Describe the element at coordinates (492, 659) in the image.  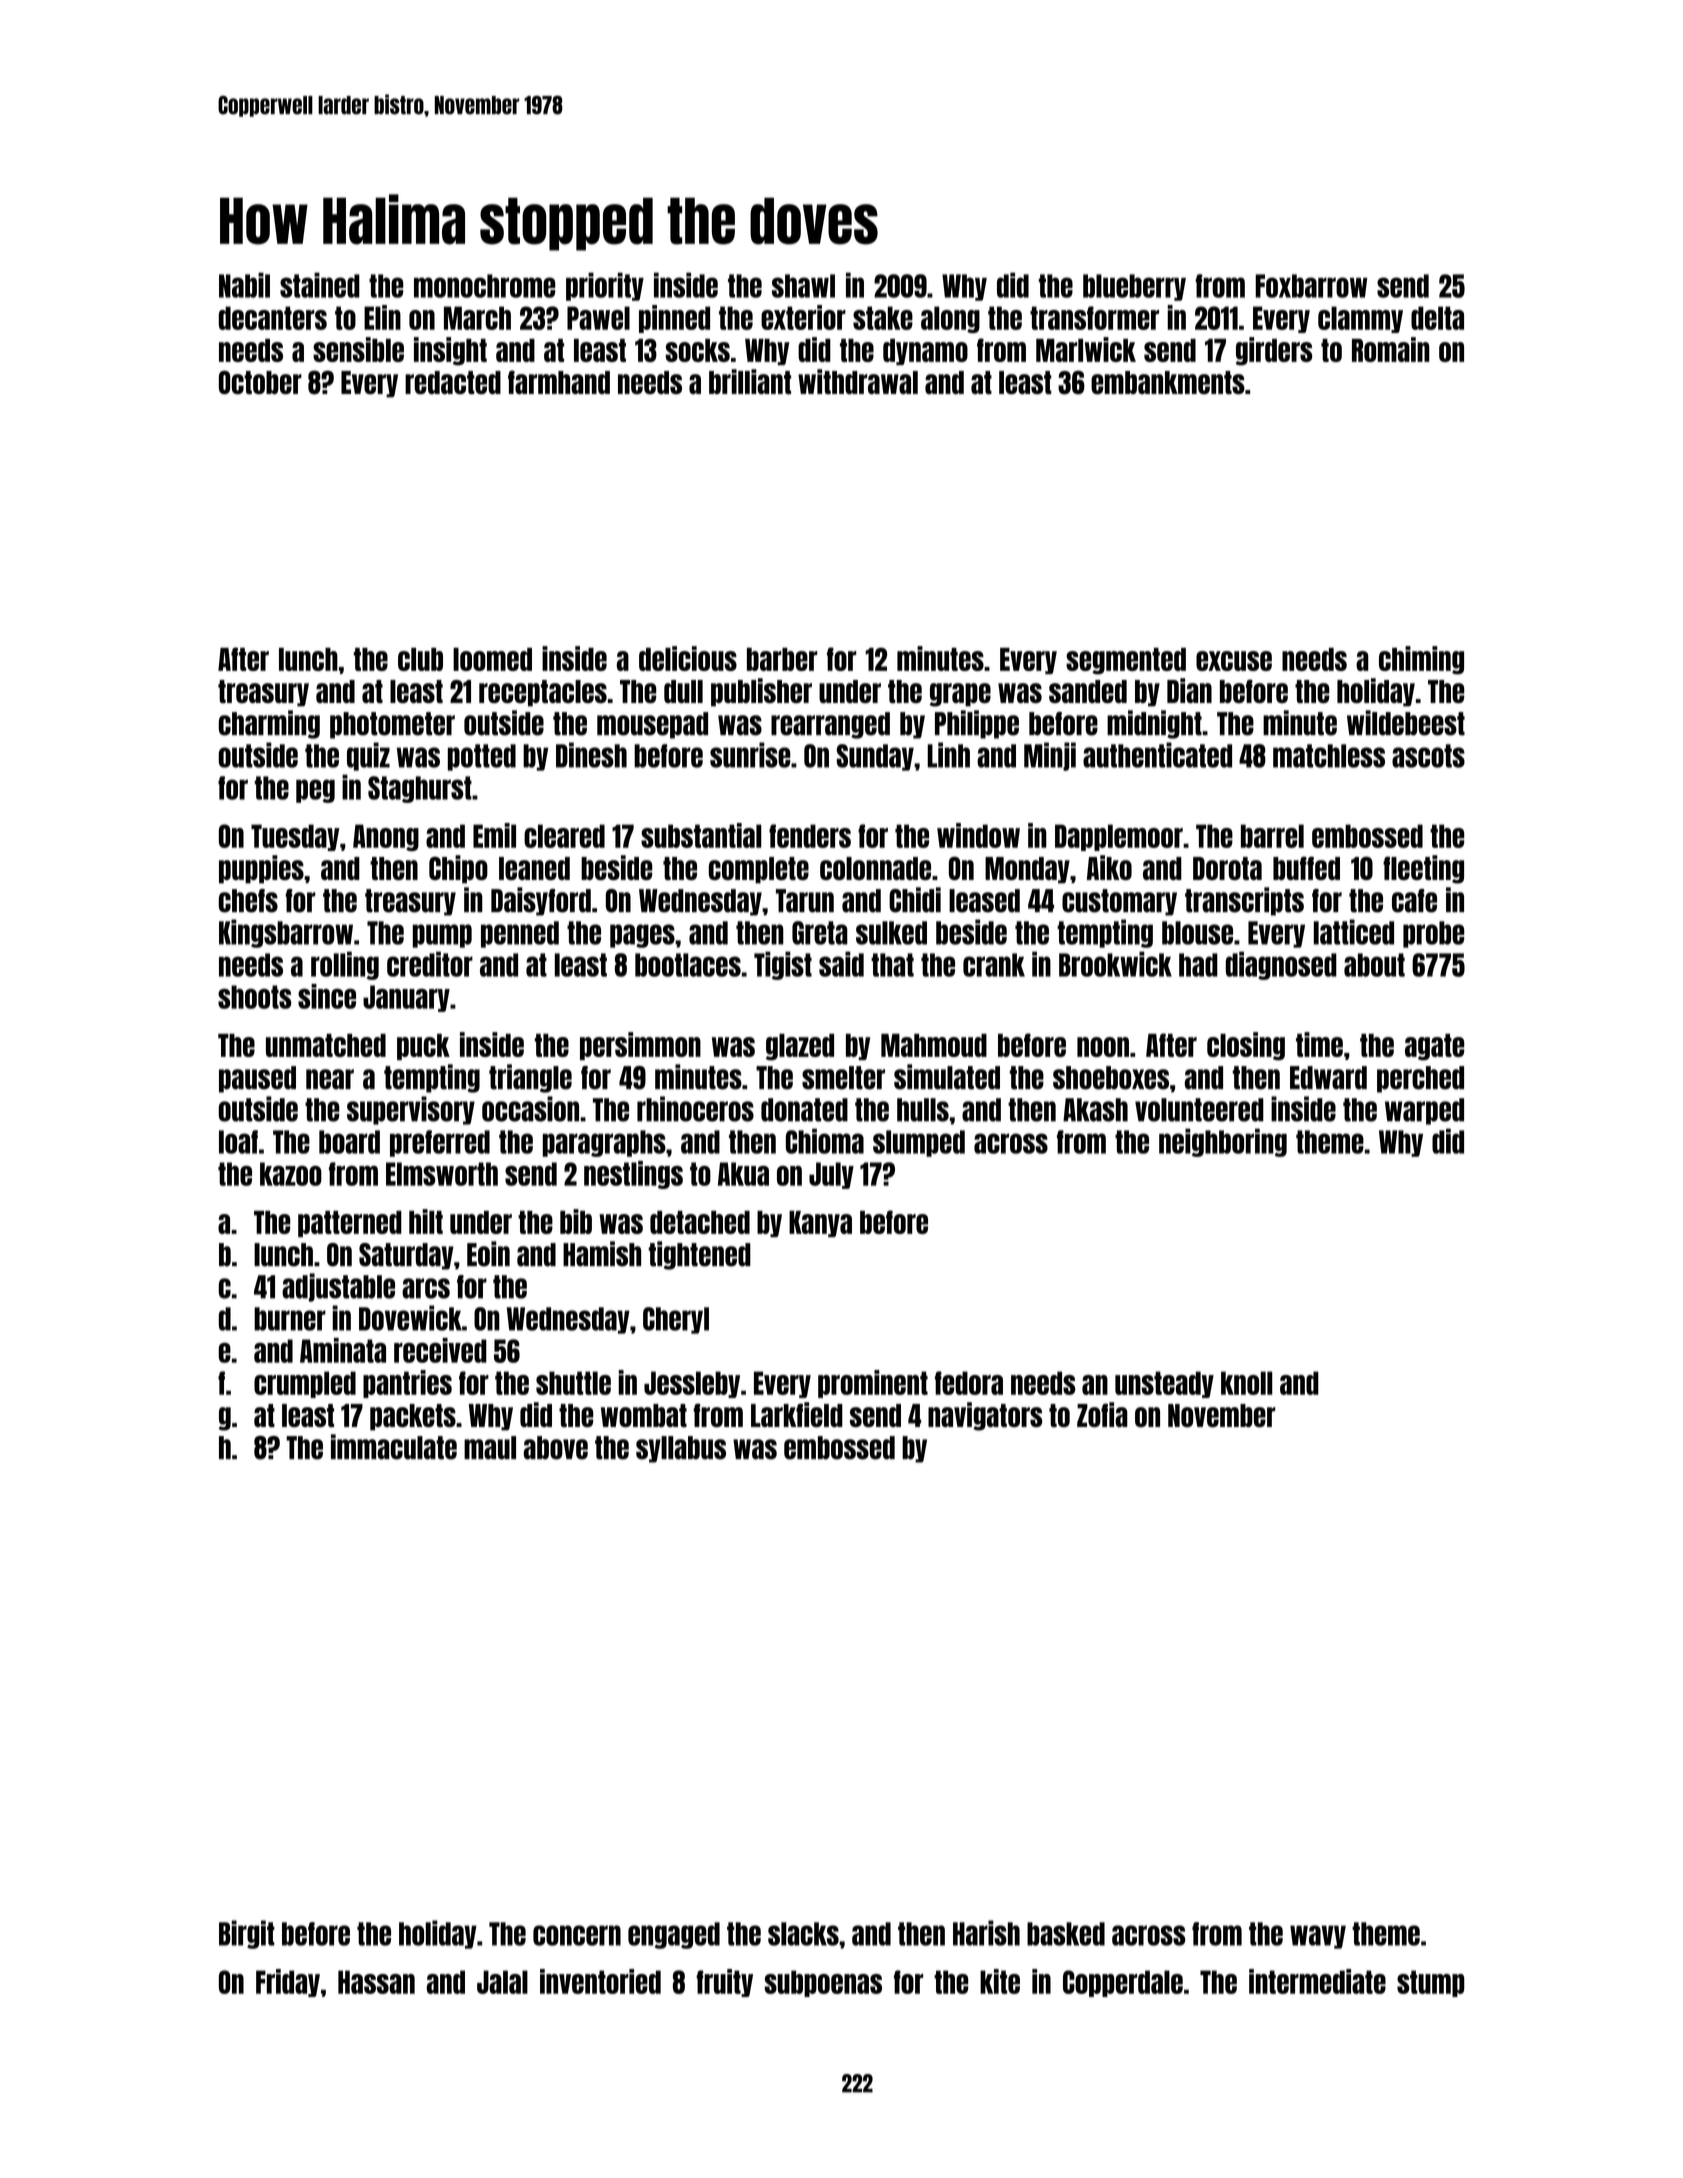
I see `loomed` at that location.
